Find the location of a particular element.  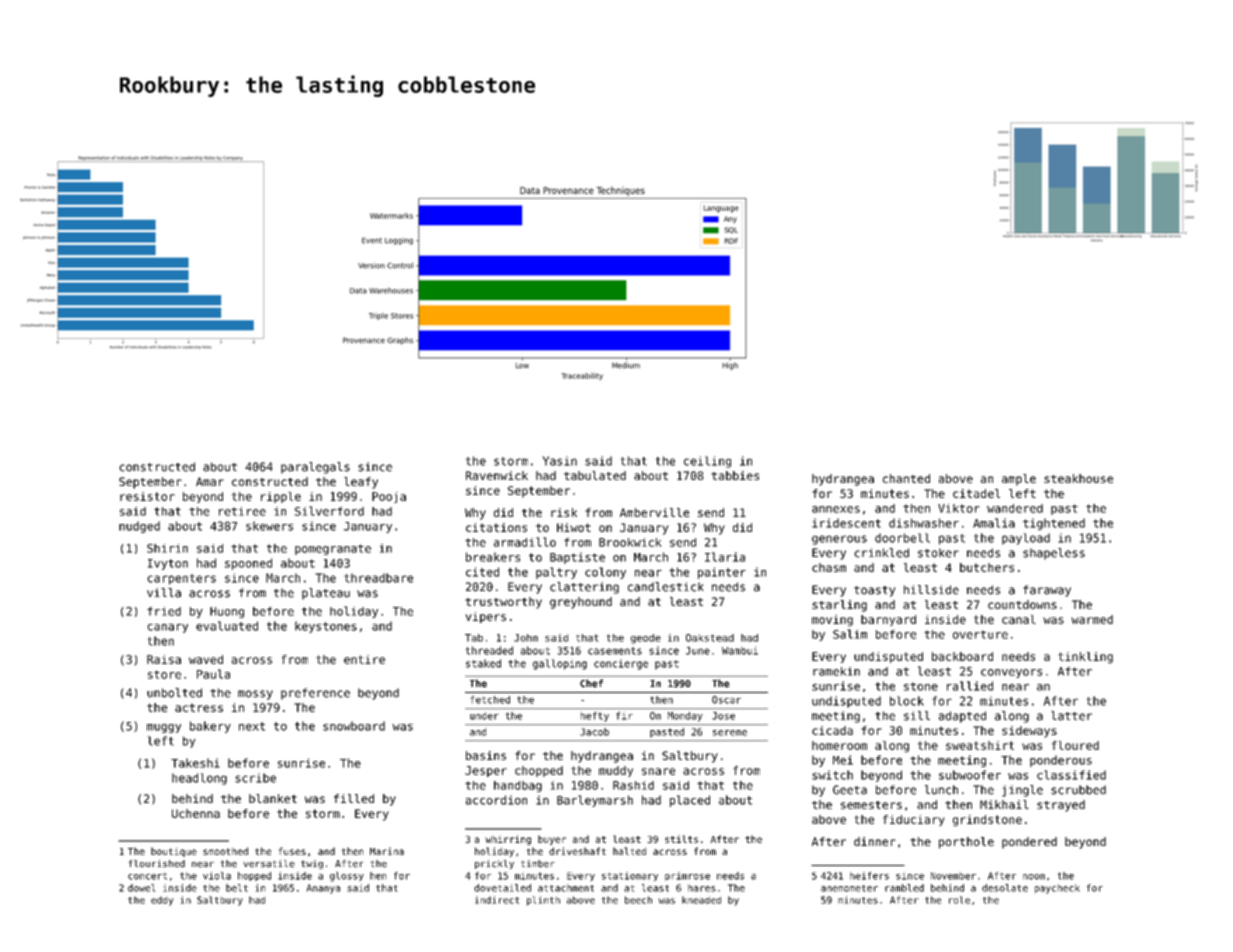

beech is located at coordinates (638, 900).
